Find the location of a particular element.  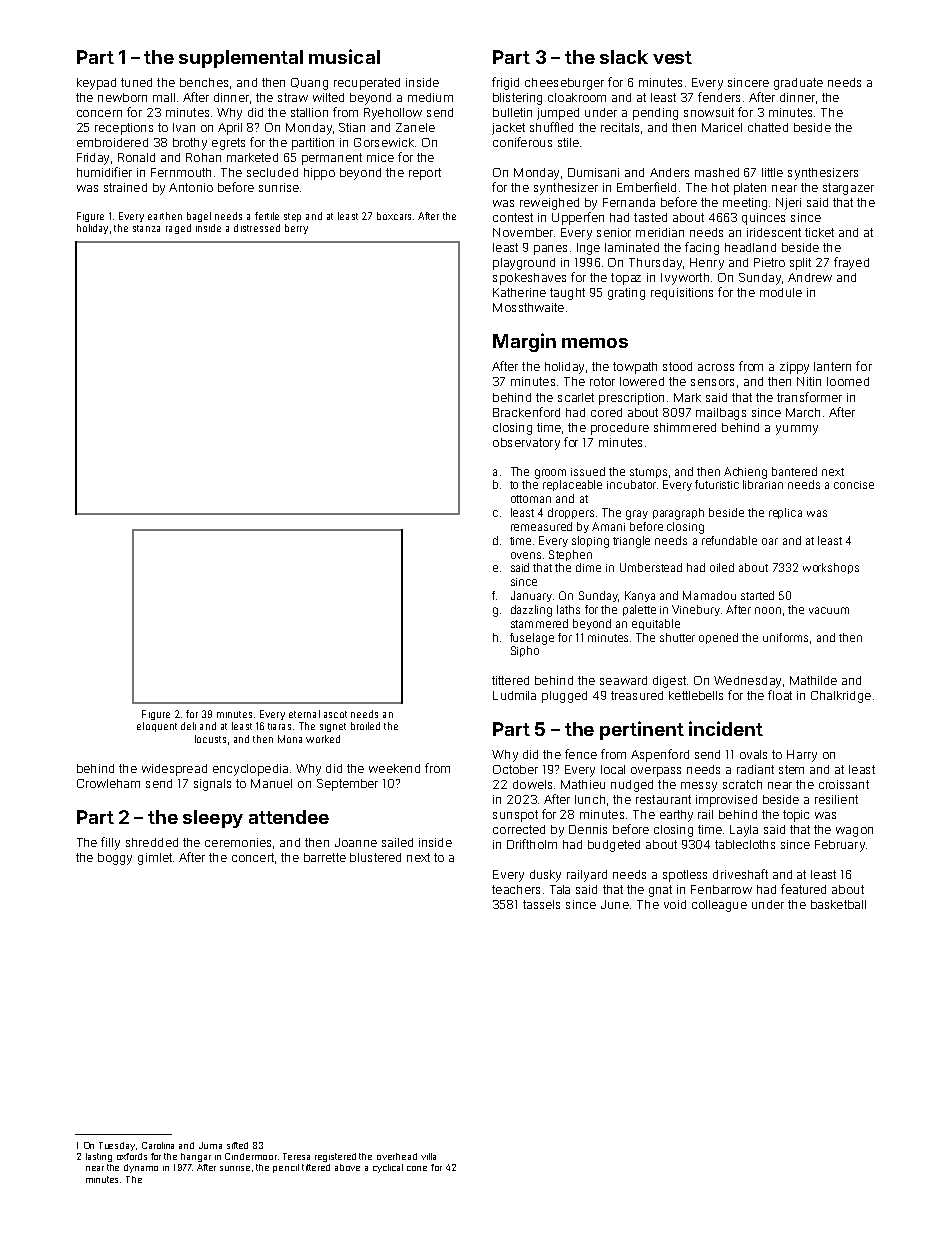

improvised is located at coordinates (726, 801).
